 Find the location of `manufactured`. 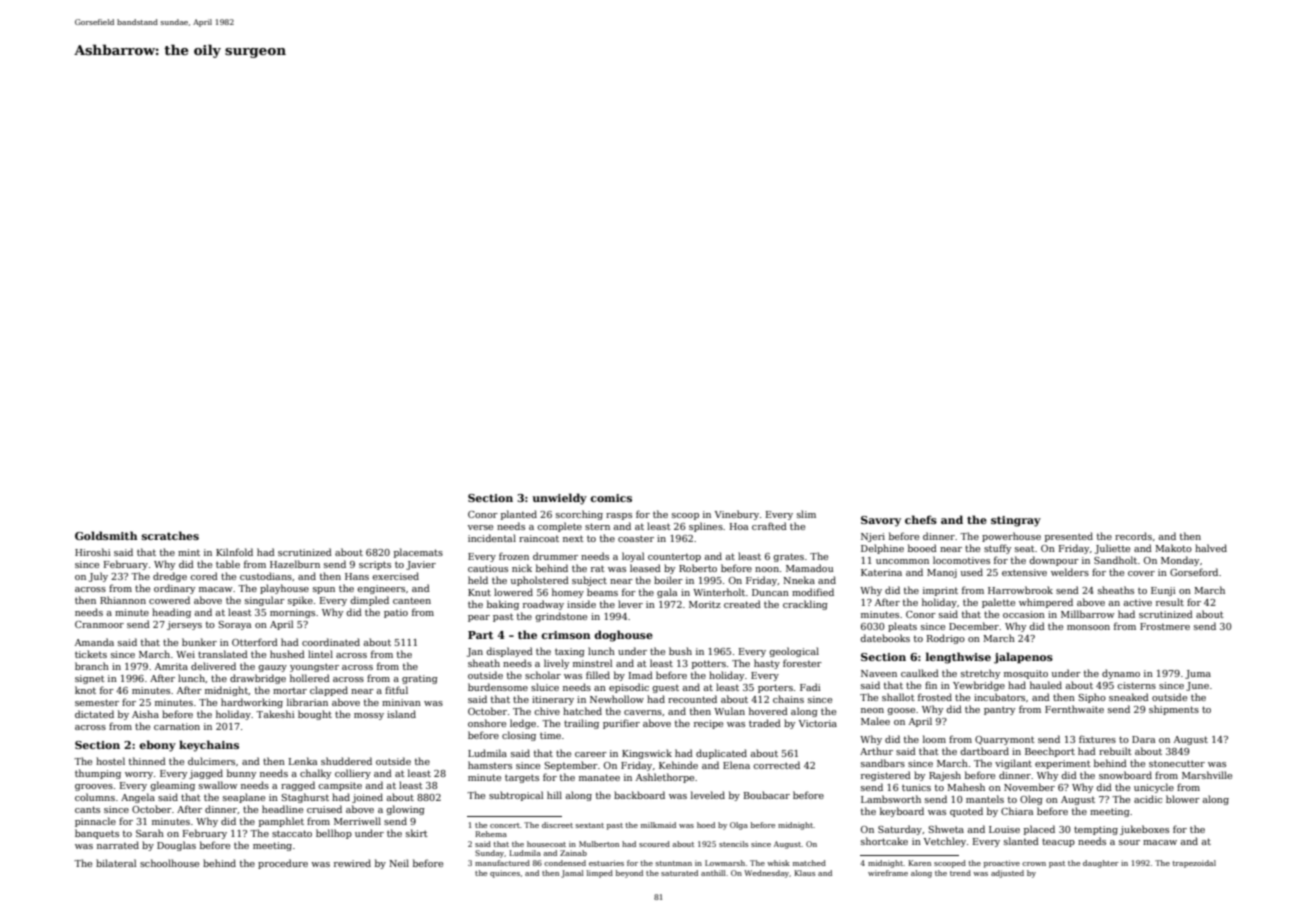

manufactured is located at coordinates (502, 863).
